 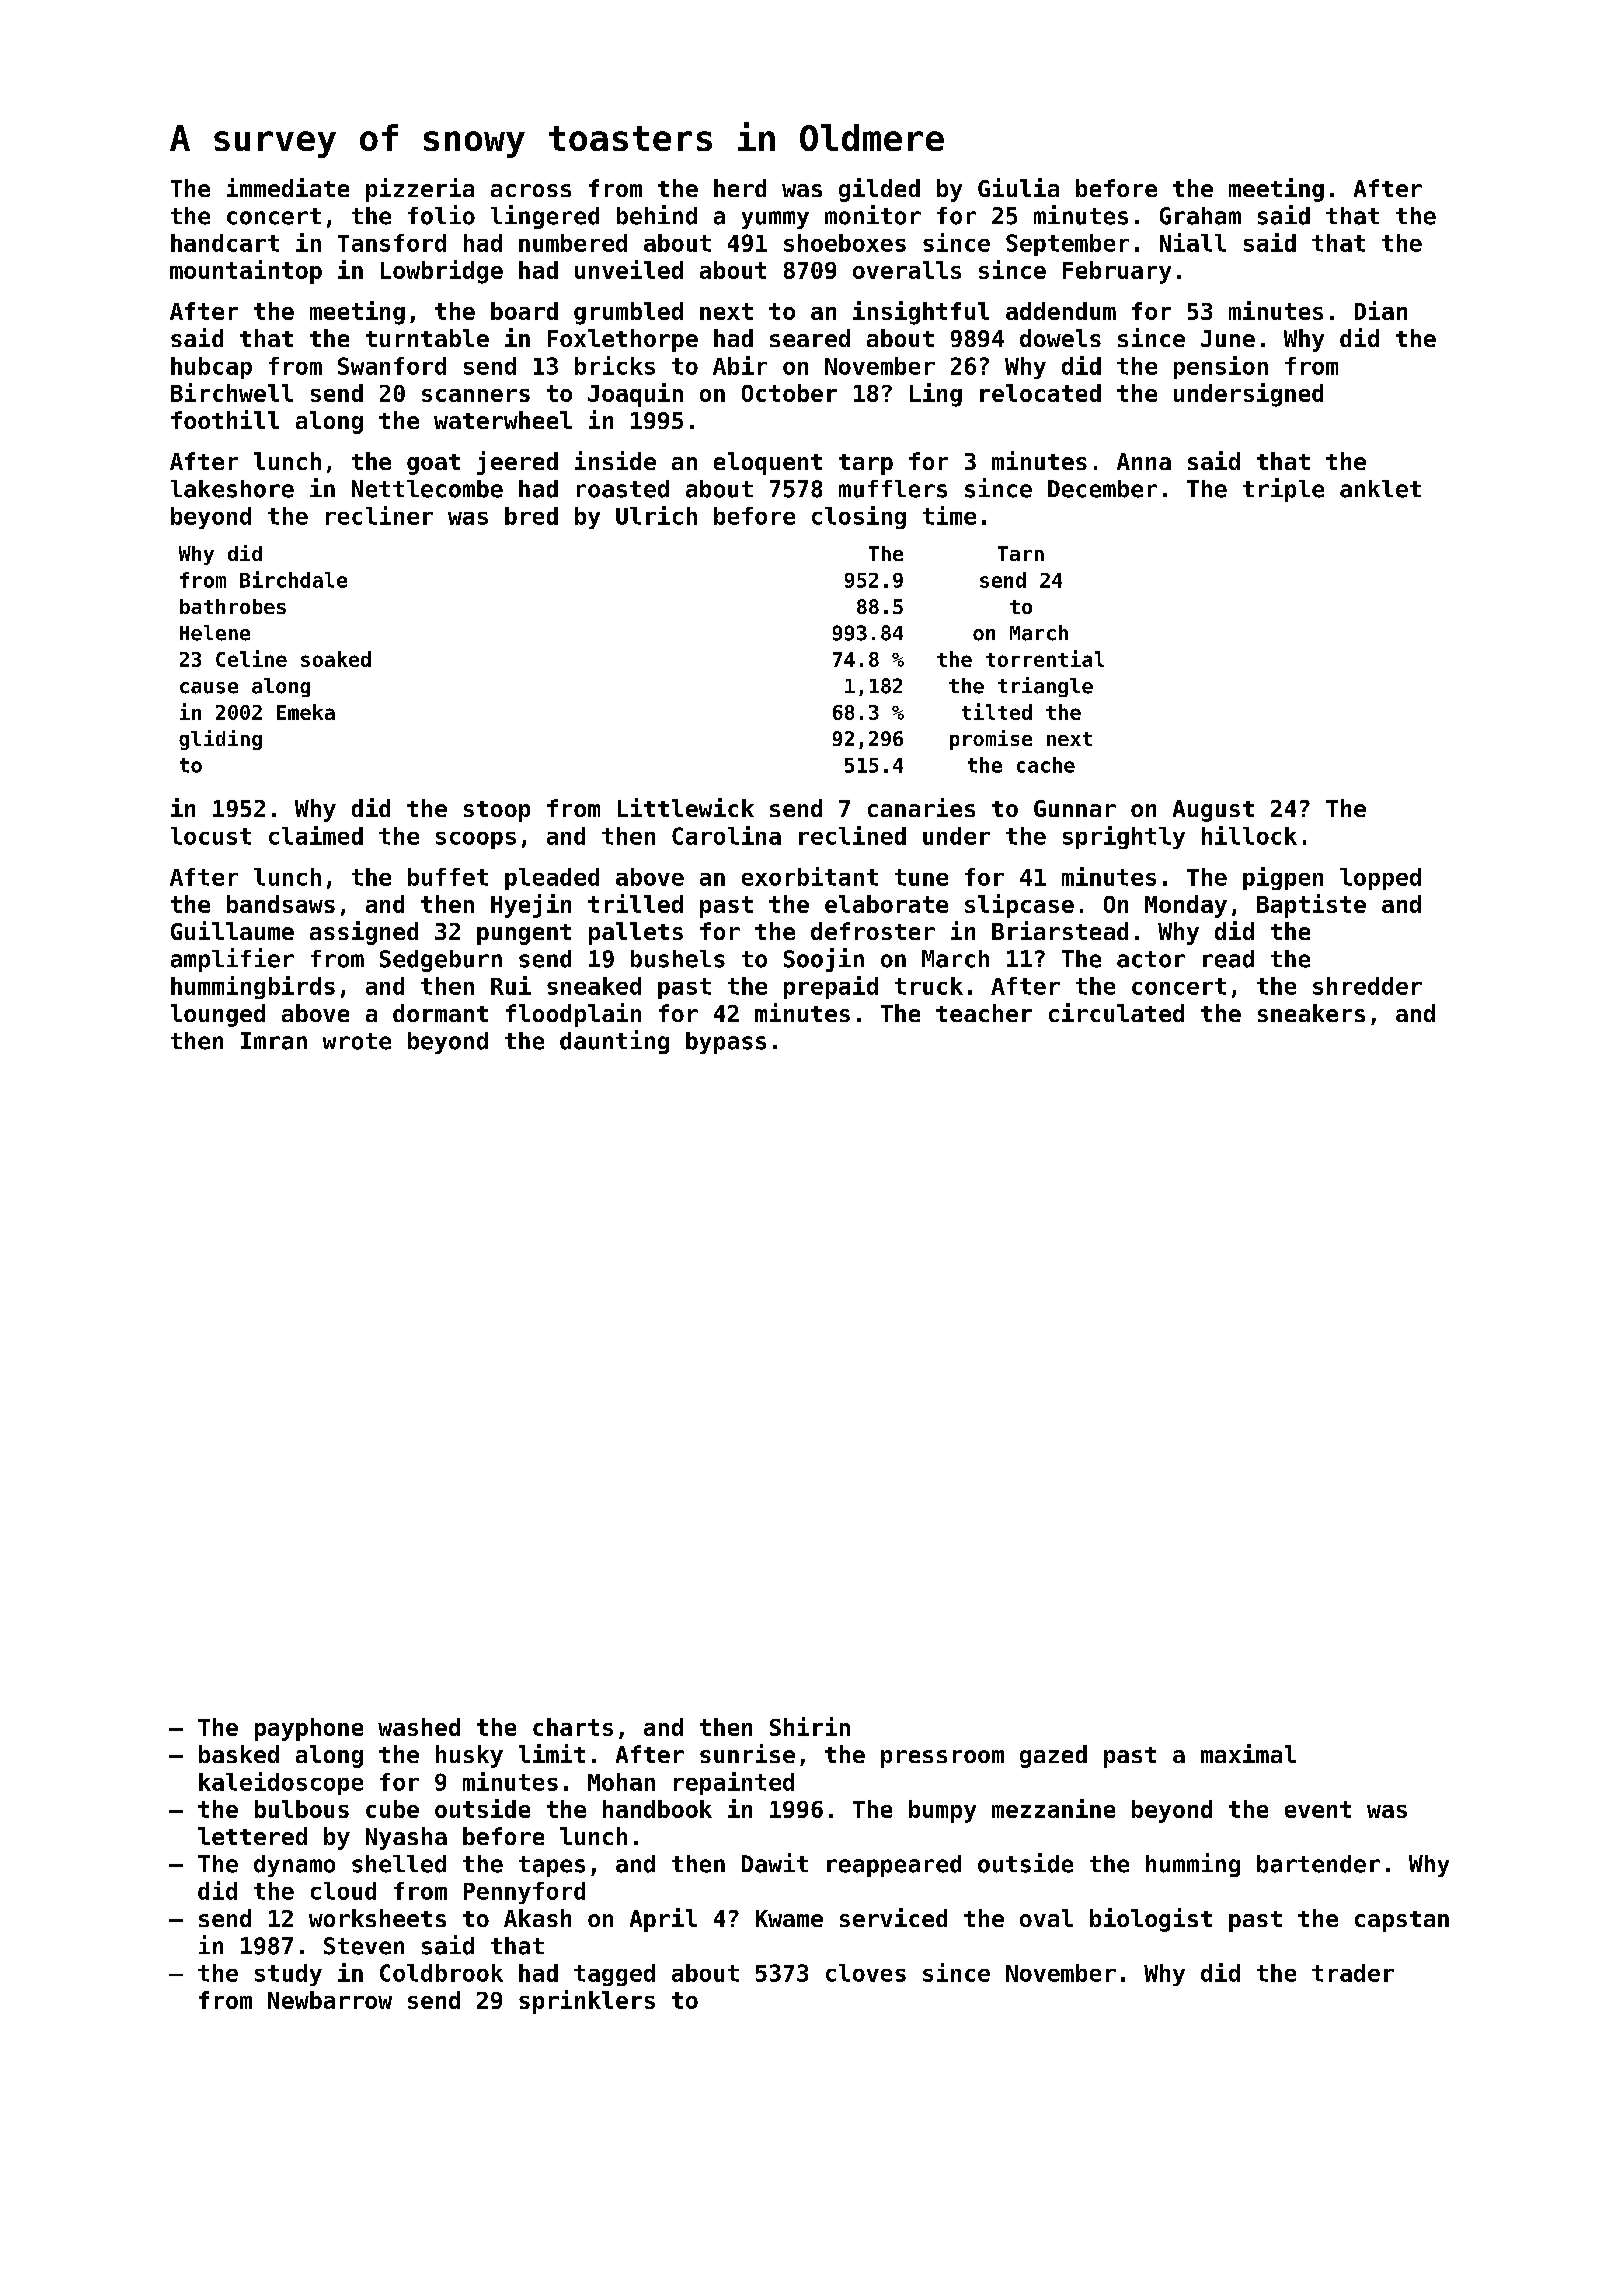 What do you see at coordinates (1353, 1973) in the screenshot?
I see `trader` at bounding box center [1353, 1973].
